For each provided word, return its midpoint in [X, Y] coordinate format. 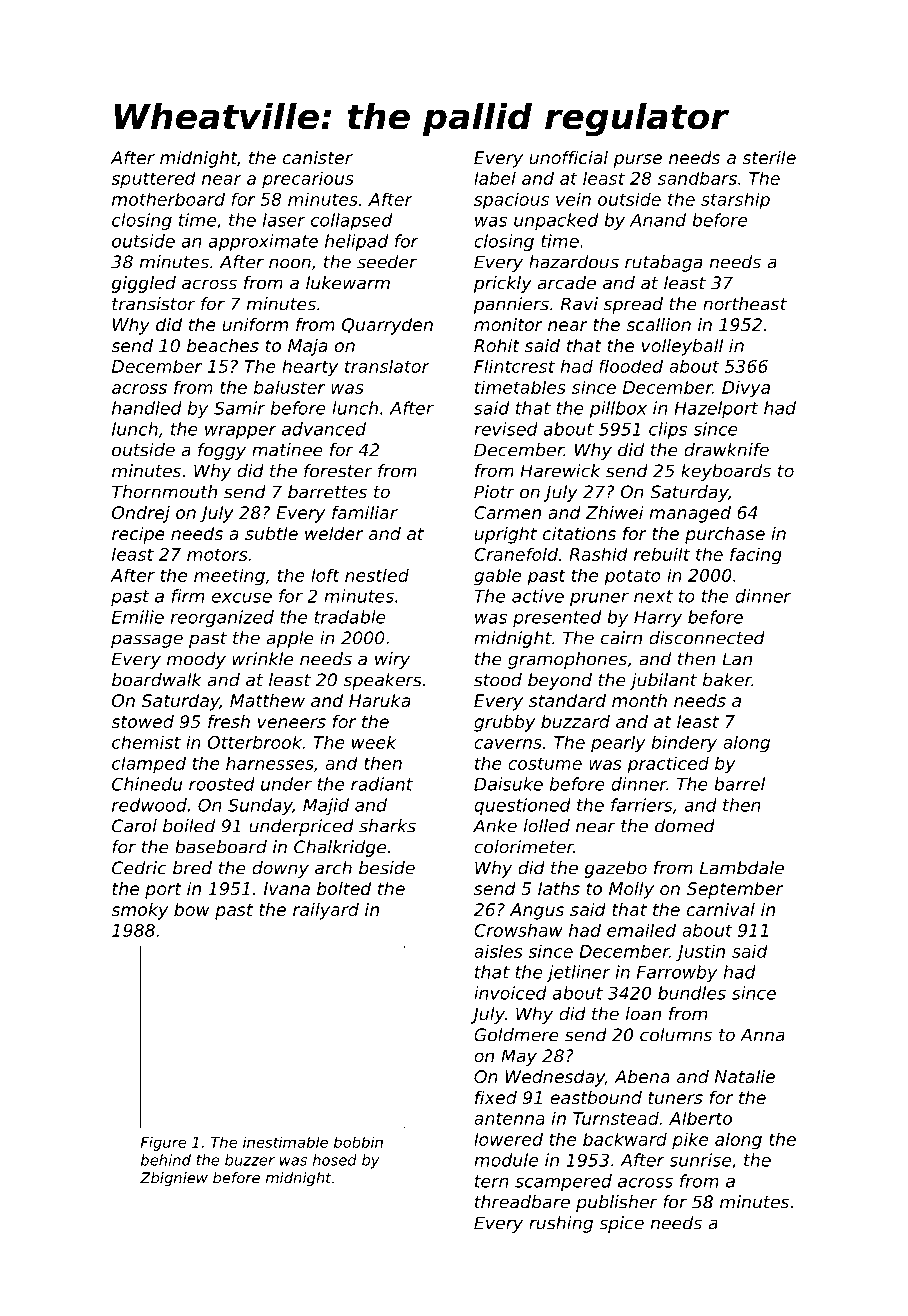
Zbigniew [174, 1179]
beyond [560, 681]
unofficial [569, 157]
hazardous [574, 262]
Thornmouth [164, 492]
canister [318, 157]
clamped [149, 765]
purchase [725, 535]
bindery [684, 744]
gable [497, 577]
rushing [561, 1224]
